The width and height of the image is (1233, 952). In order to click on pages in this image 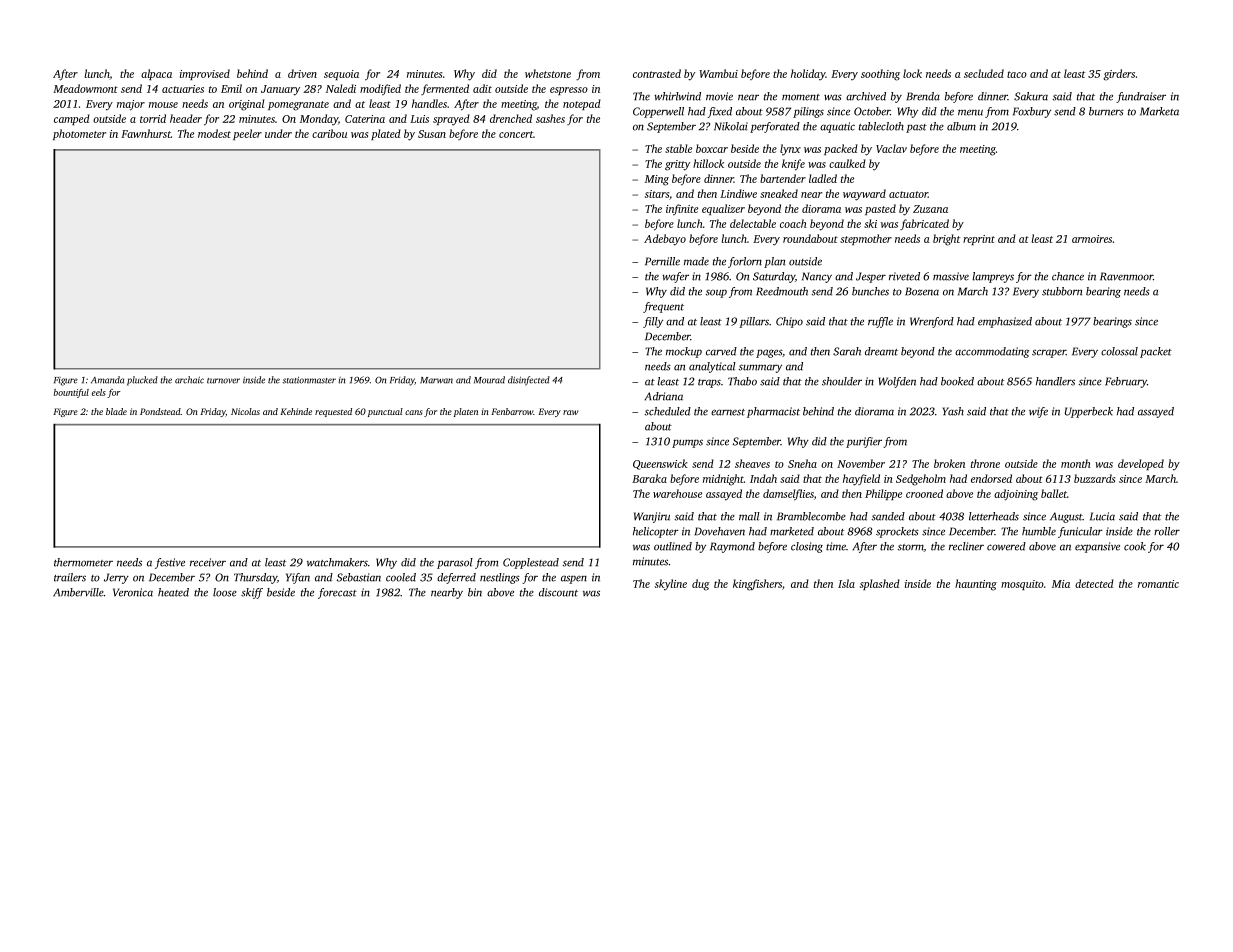, I will do `click(769, 353)`.
